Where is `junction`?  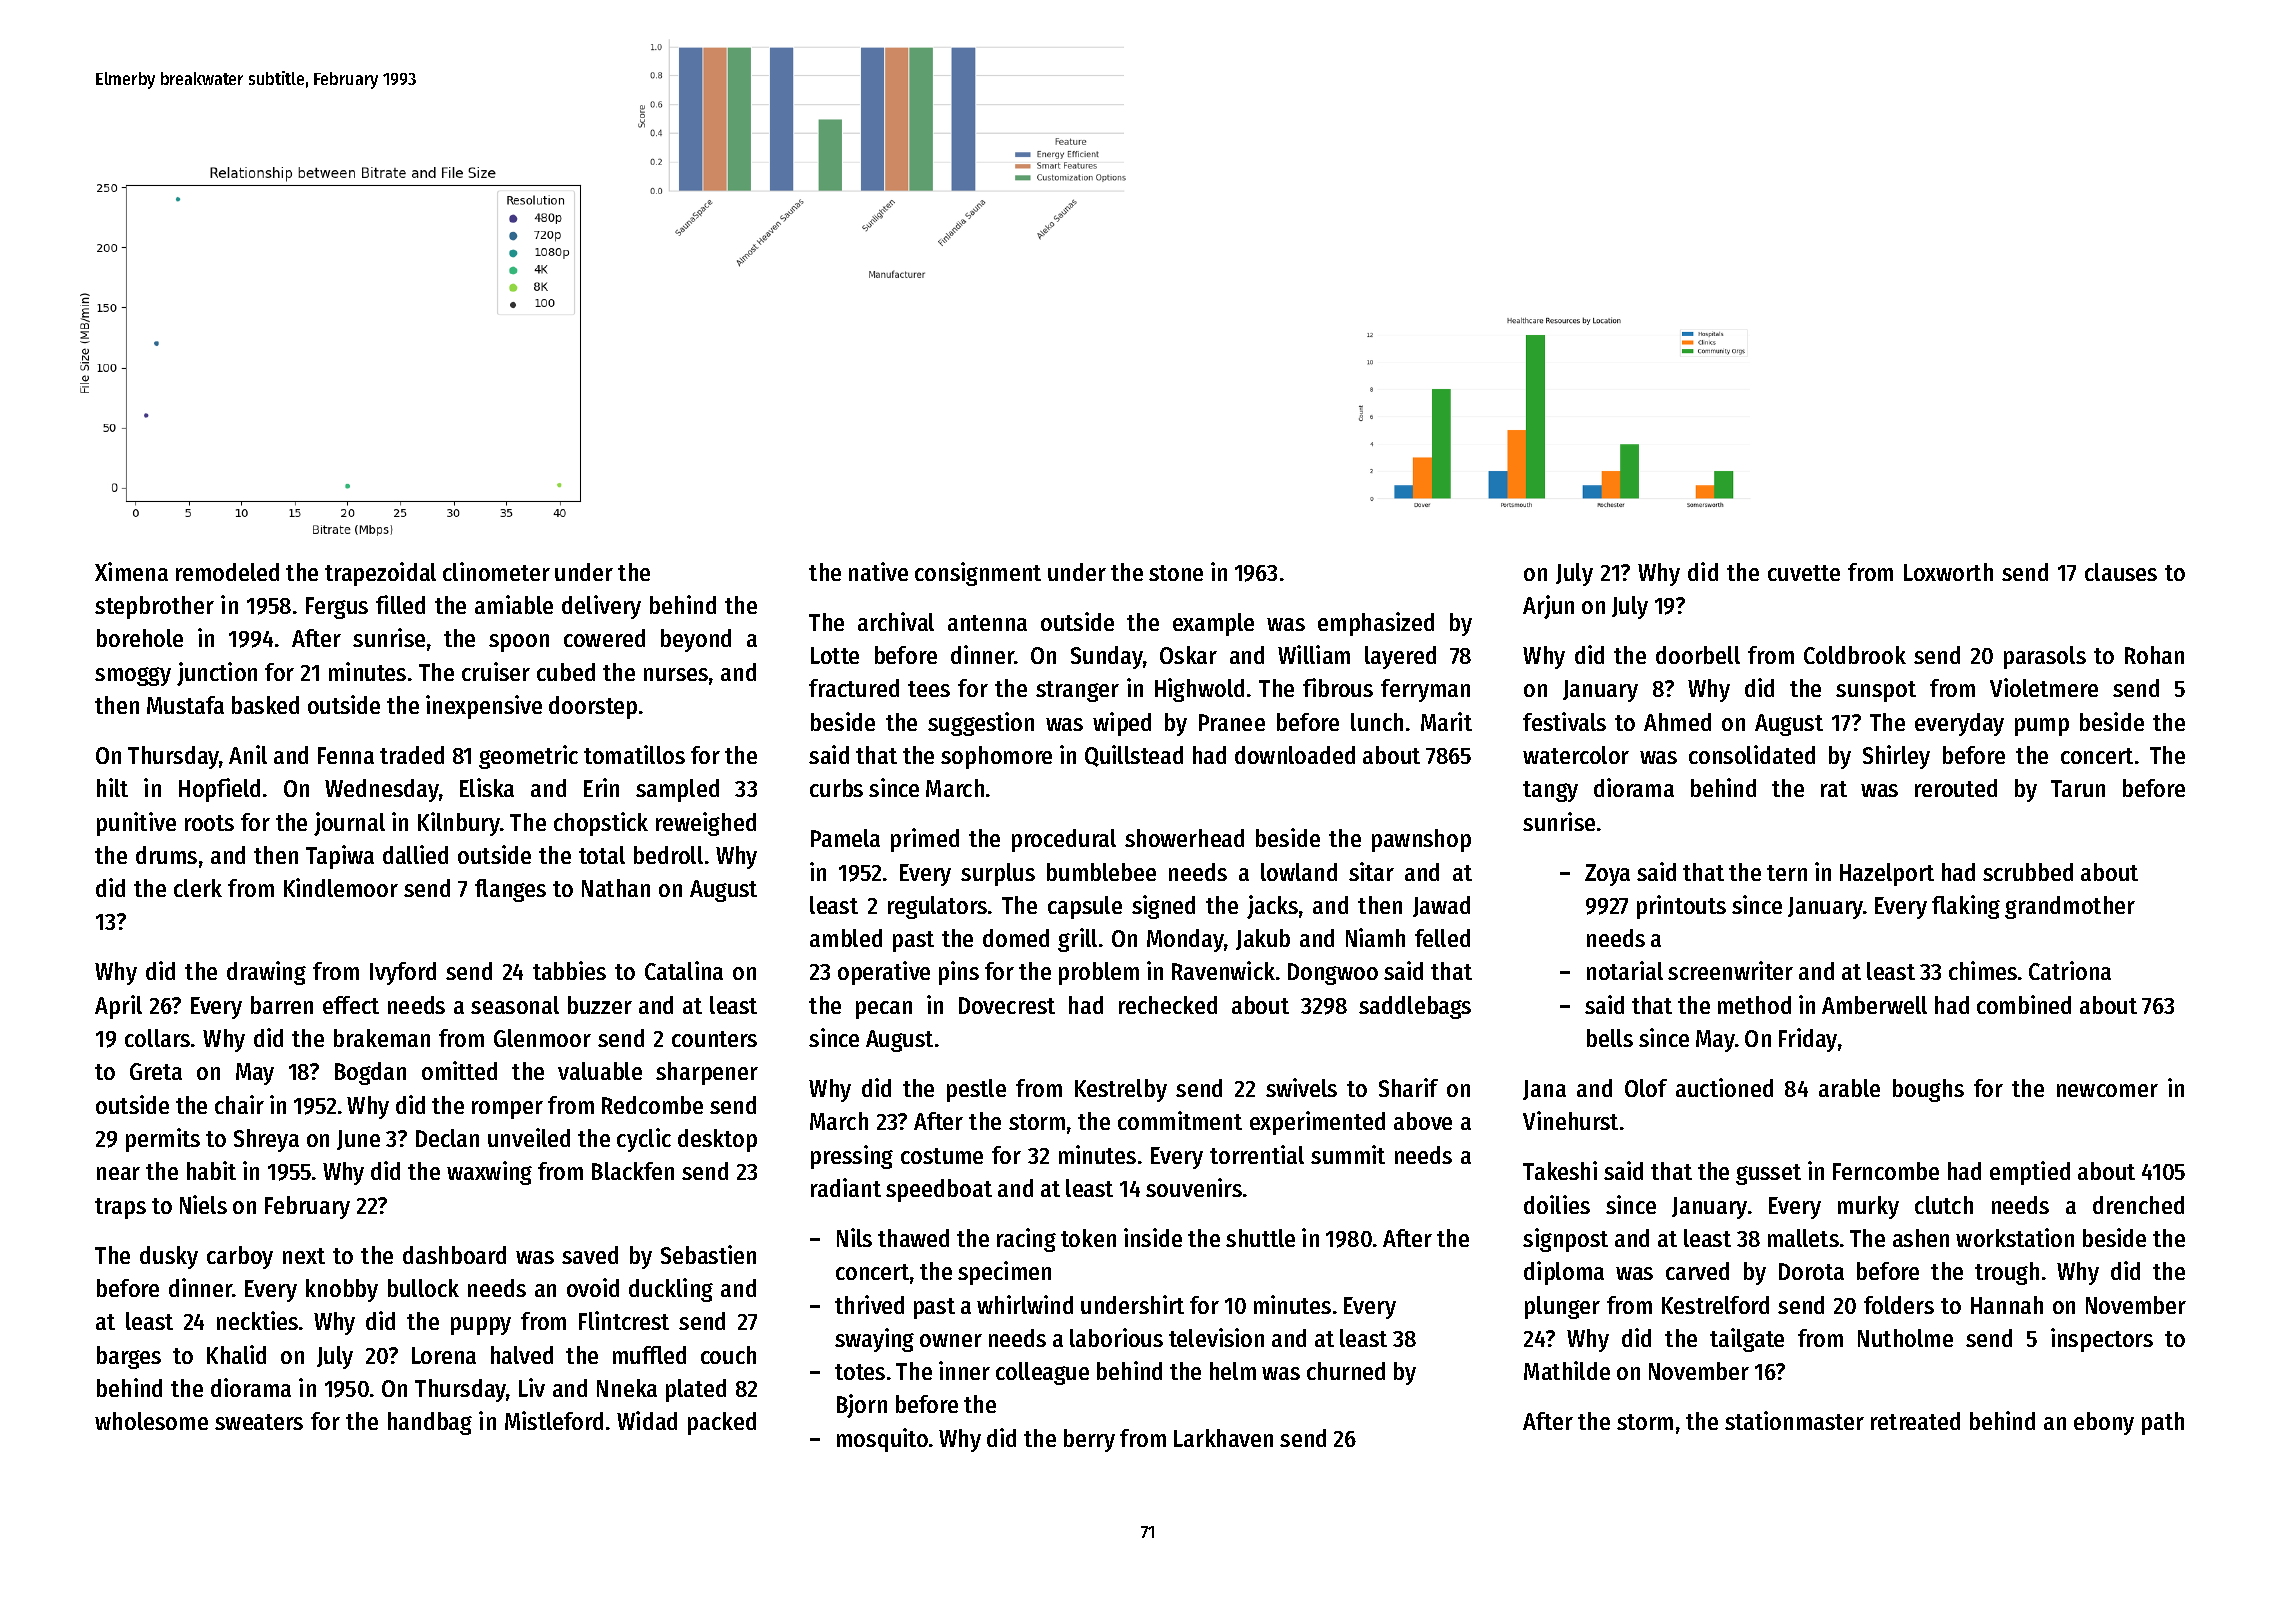 junction is located at coordinates (217, 674).
